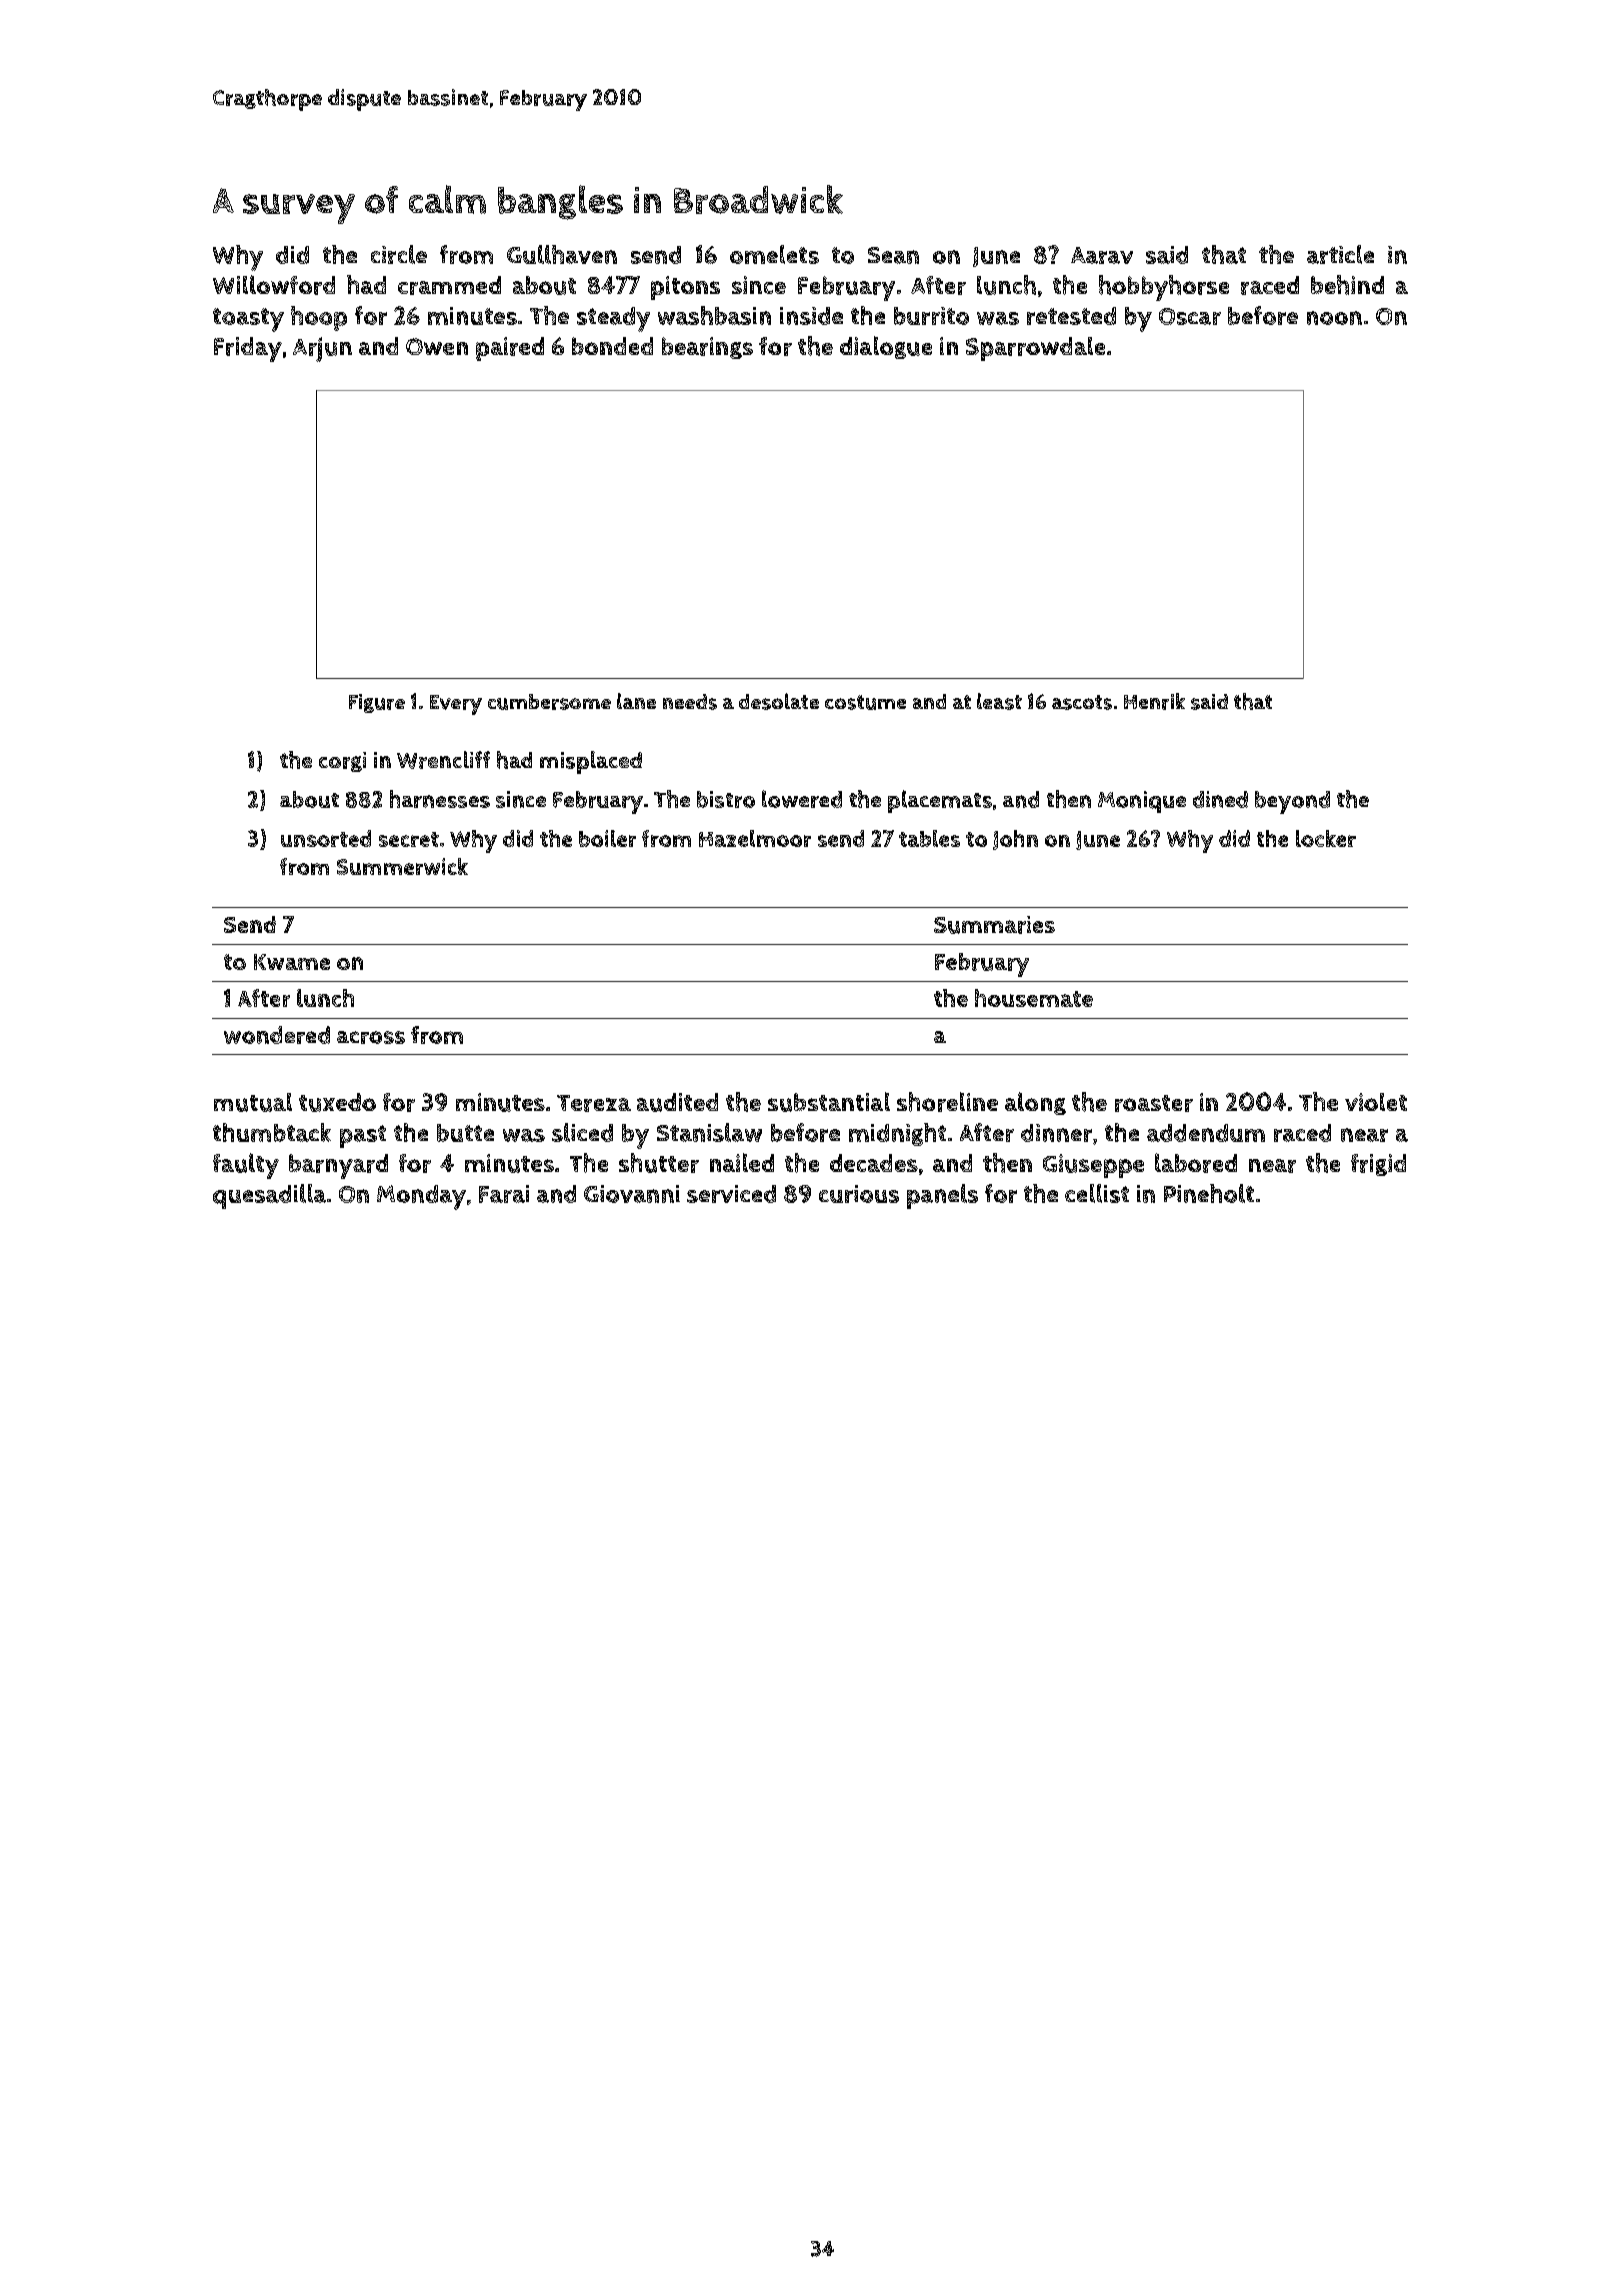 This document has width=1620, height=2292. What do you see at coordinates (685, 288) in the document?
I see `pitons` at bounding box center [685, 288].
